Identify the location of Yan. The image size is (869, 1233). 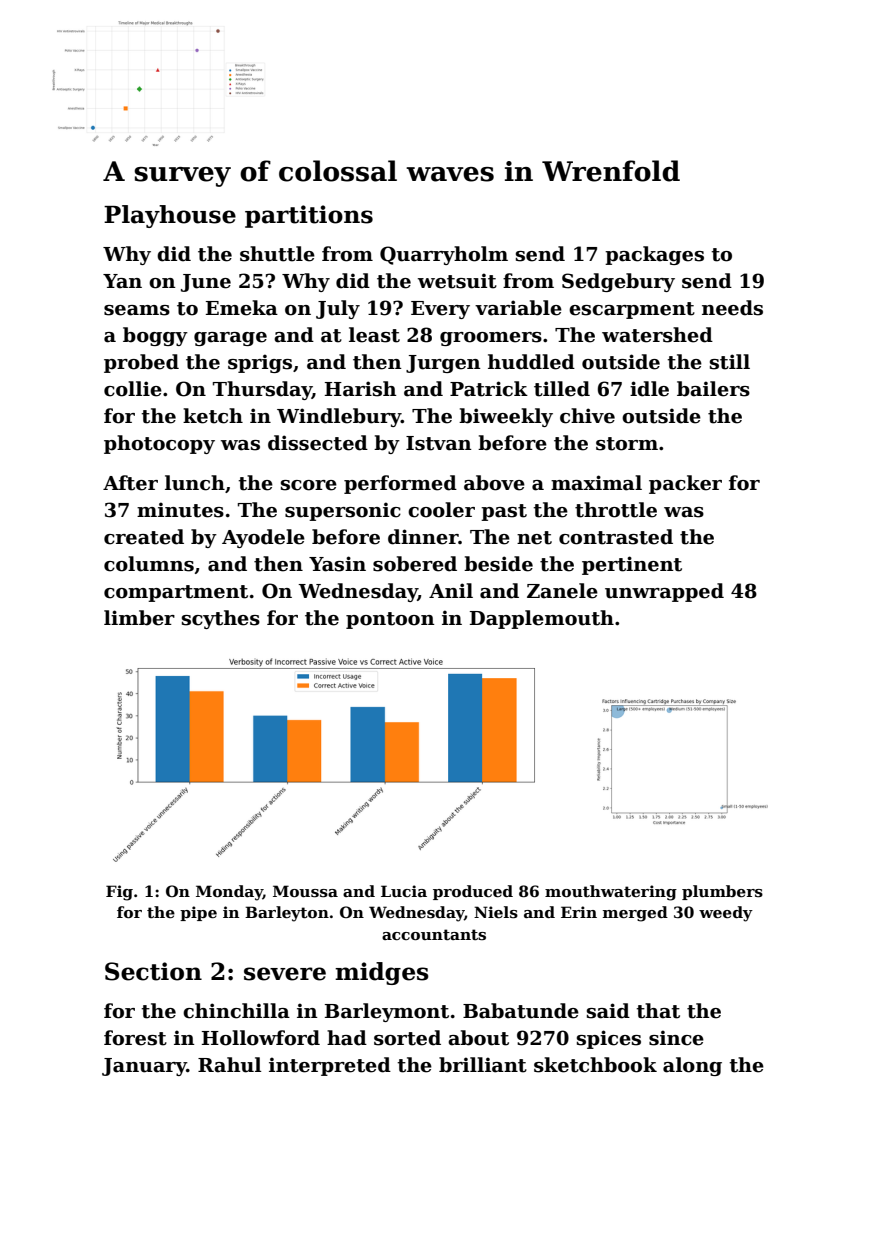
(122, 281).
